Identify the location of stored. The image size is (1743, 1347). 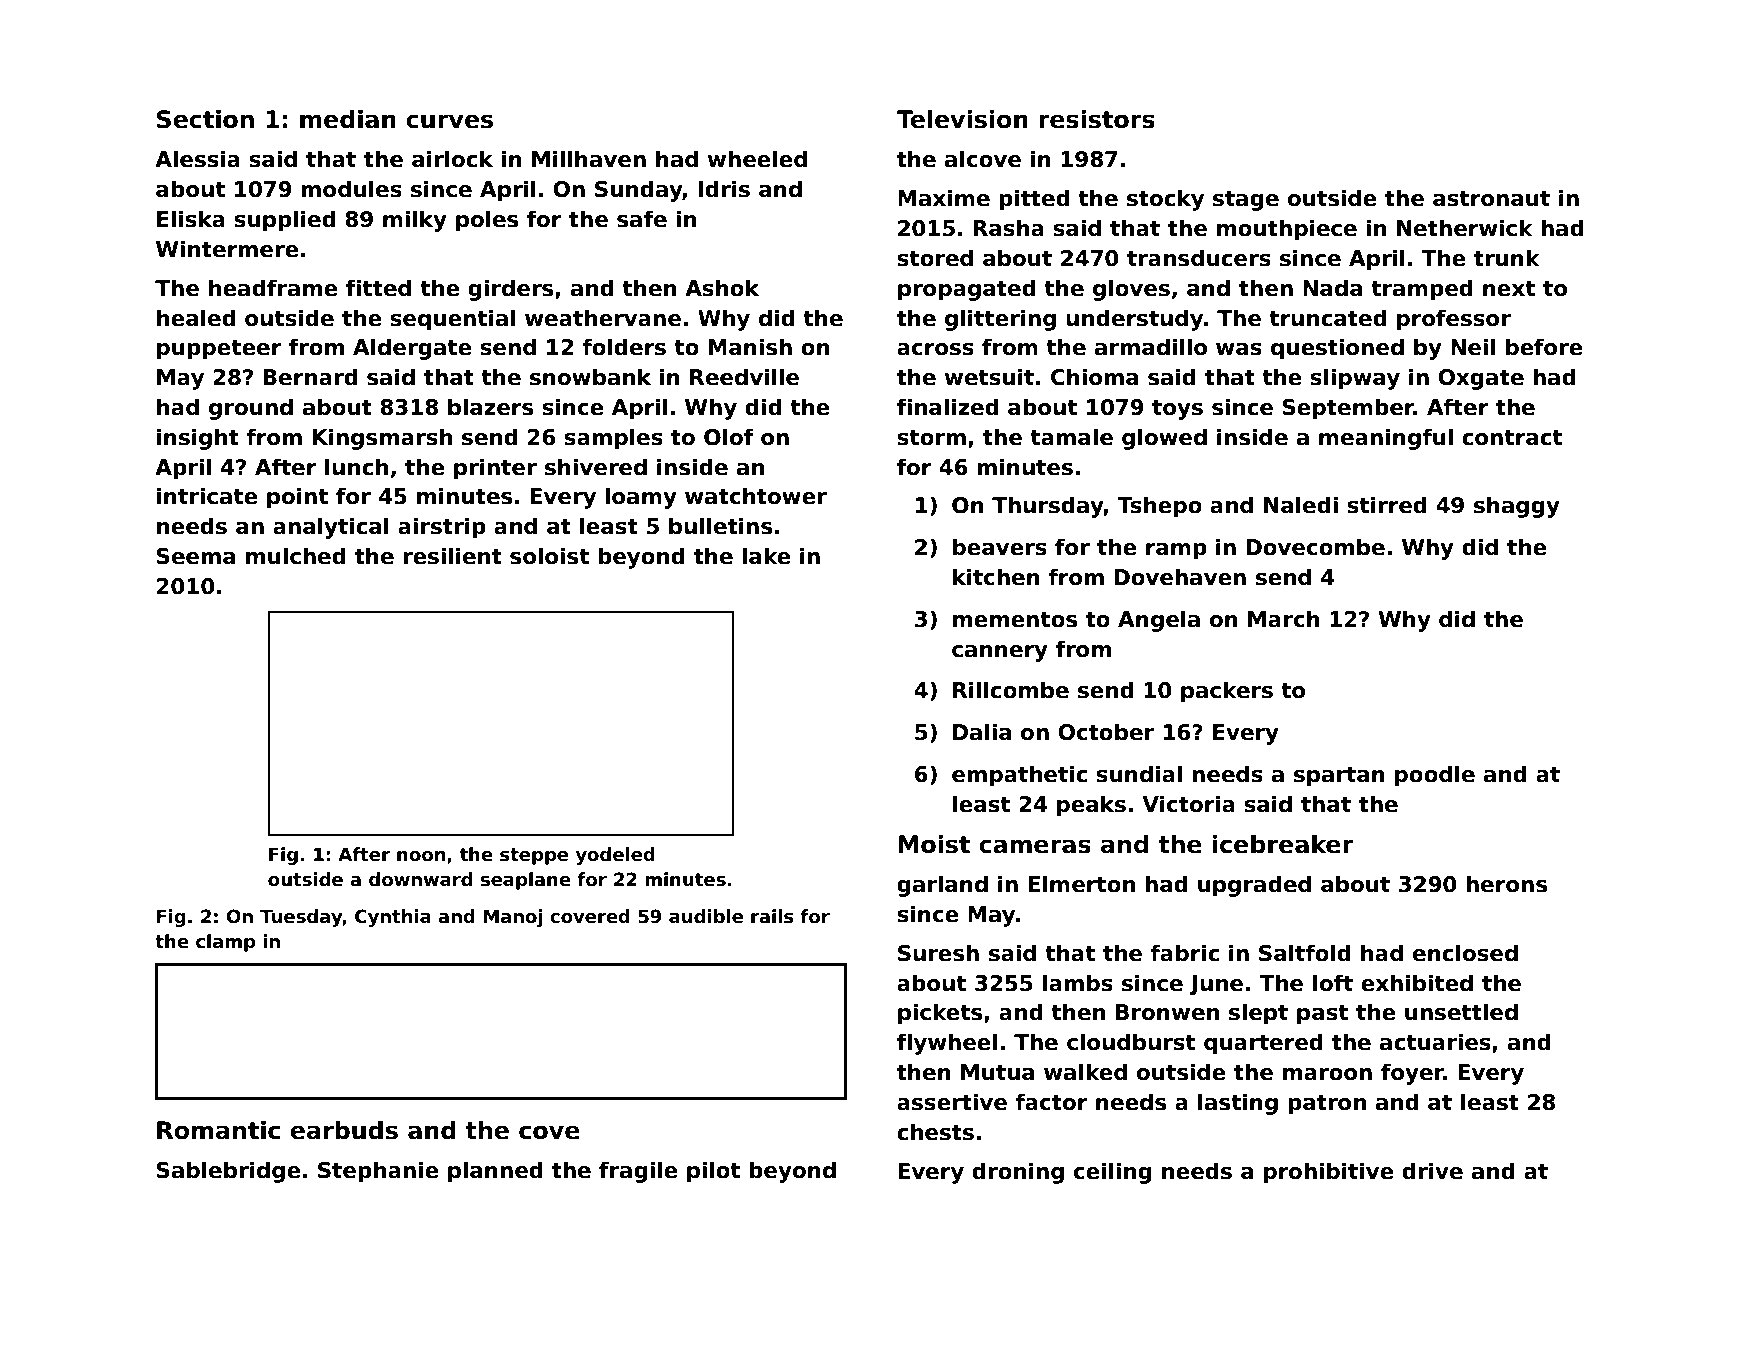
(935, 258).
